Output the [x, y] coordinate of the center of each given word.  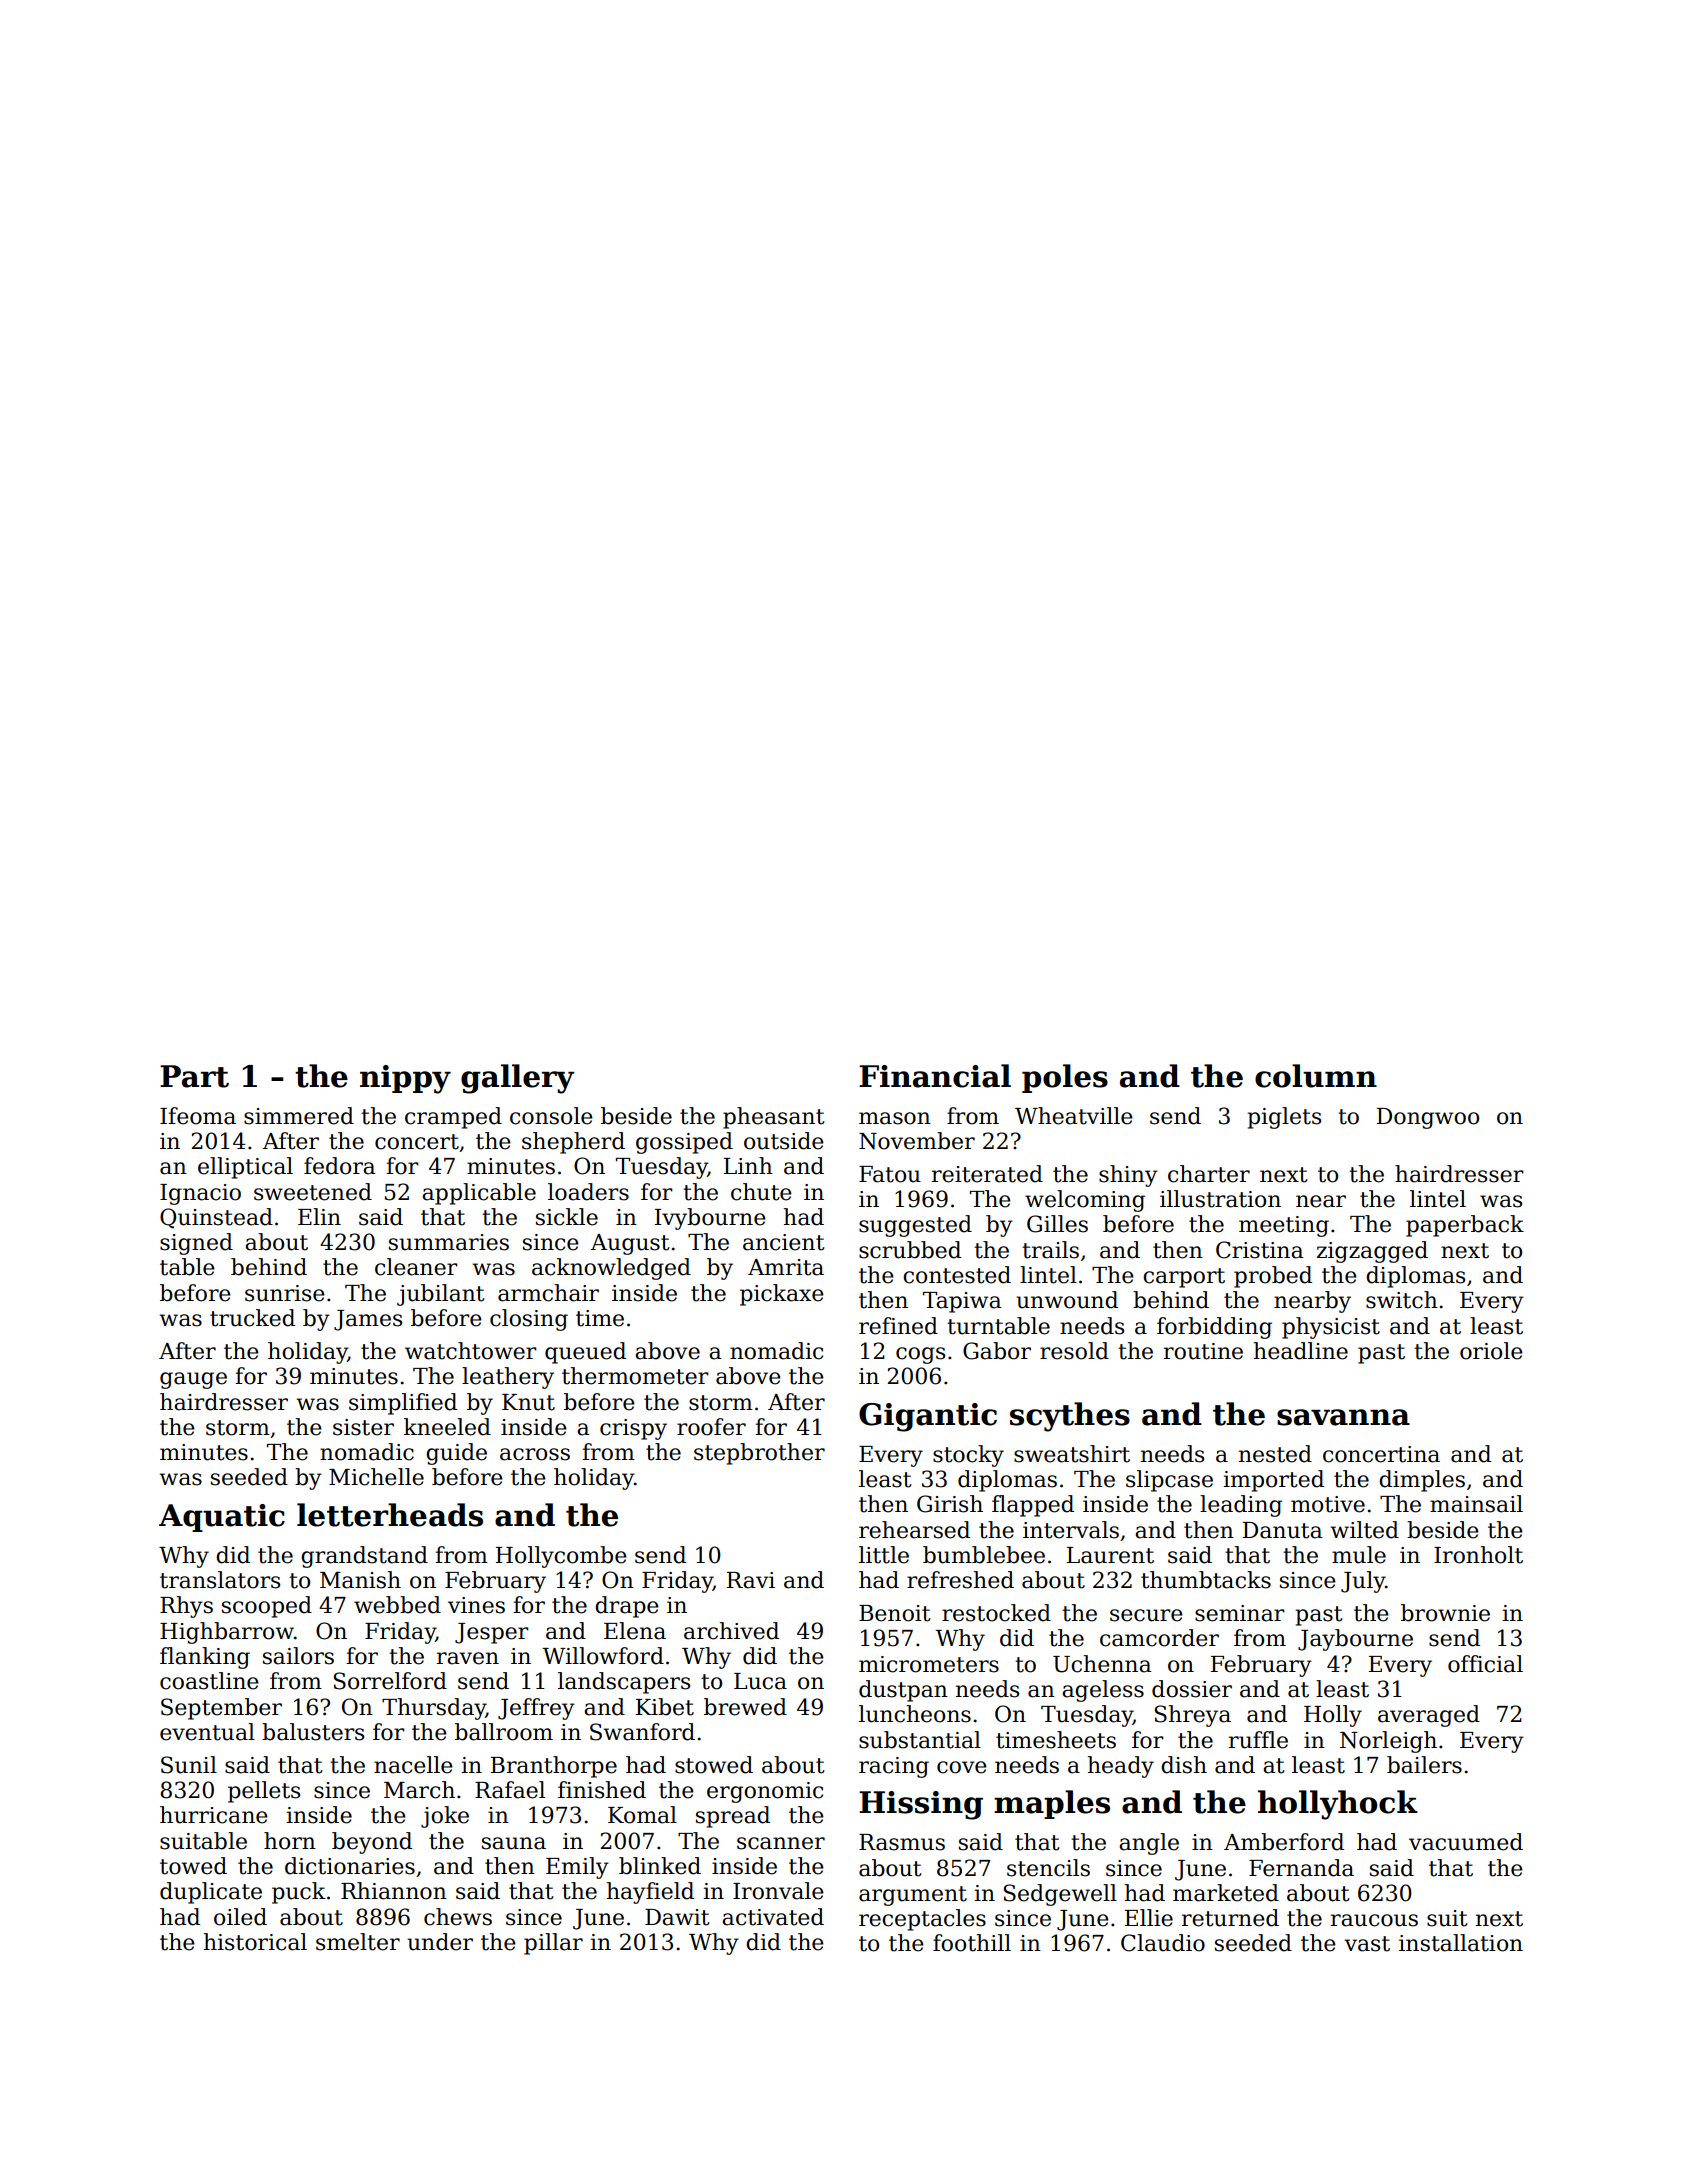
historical [255, 1942]
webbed [397, 1605]
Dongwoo [1428, 1118]
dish [1184, 1765]
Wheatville [1074, 1116]
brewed [745, 1707]
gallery [518, 1079]
